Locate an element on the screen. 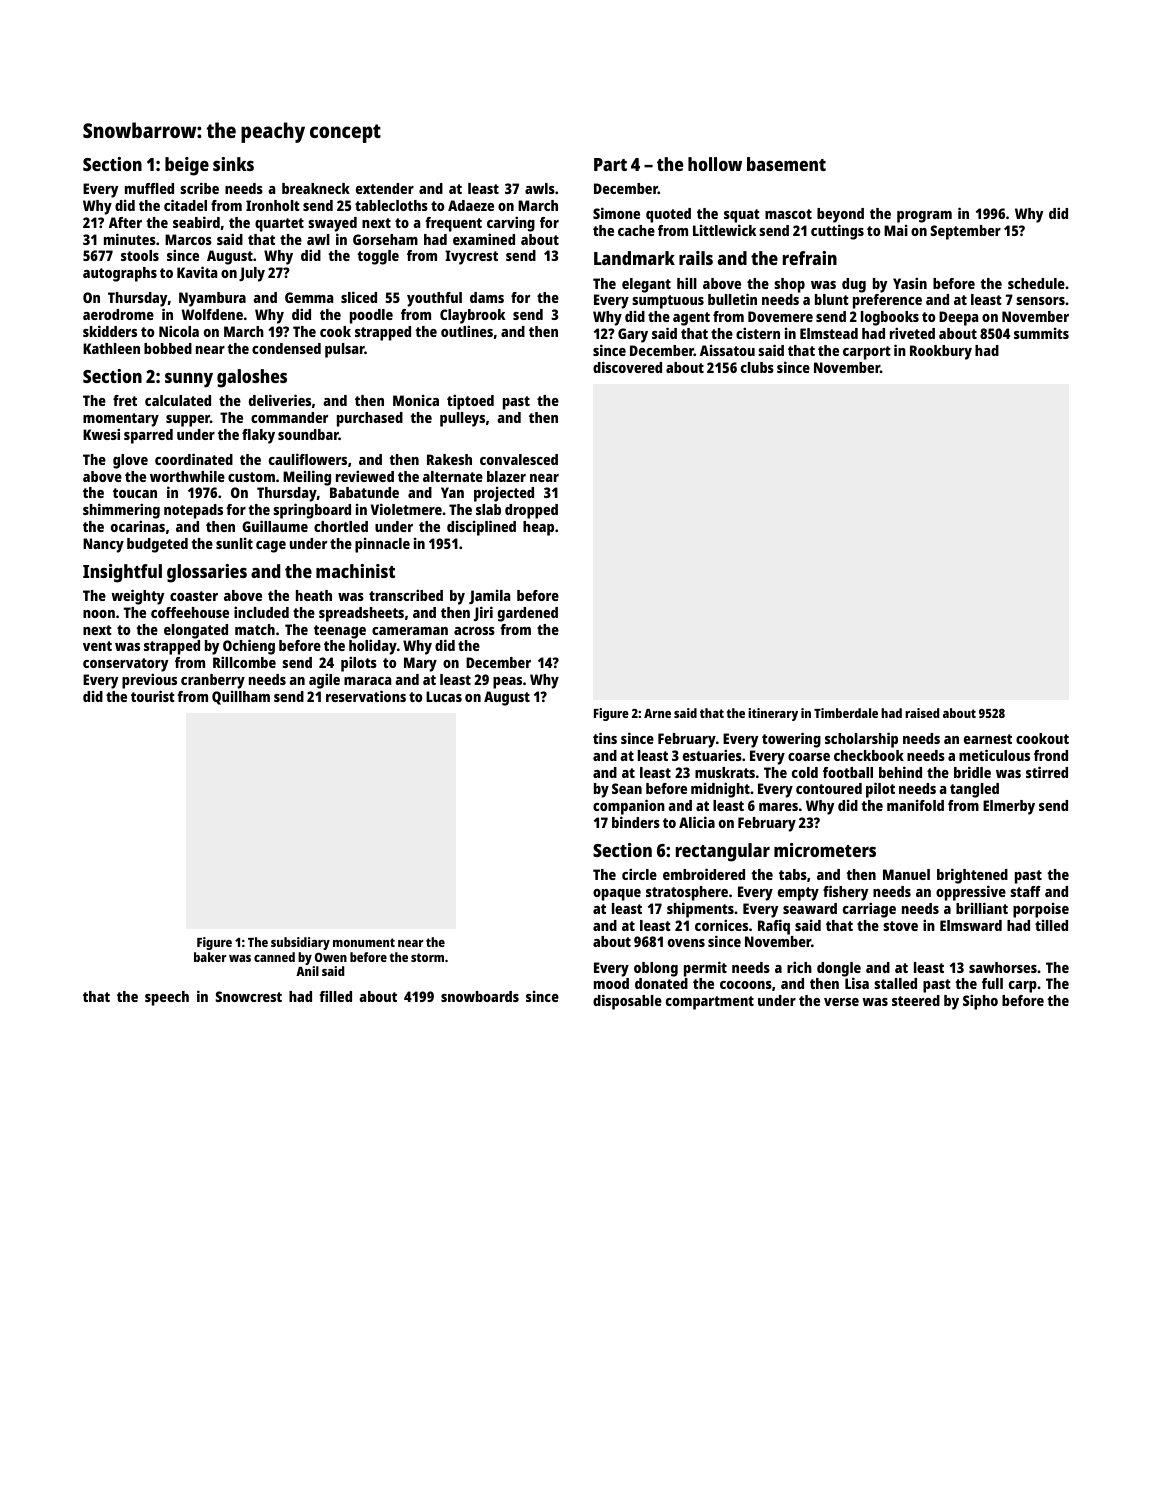 The image size is (1152, 1491). circle is located at coordinates (639, 874).
